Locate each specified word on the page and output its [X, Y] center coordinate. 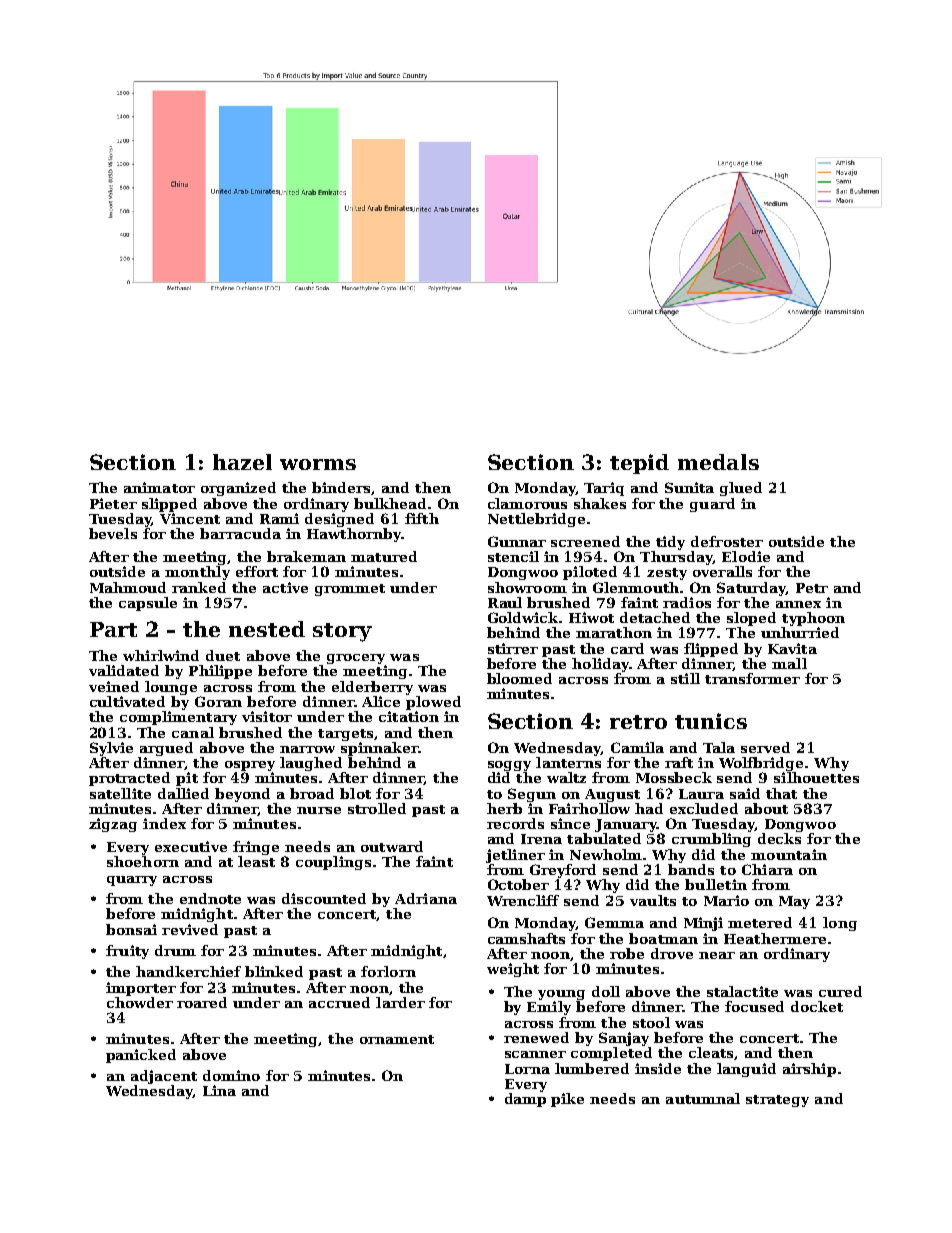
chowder [140, 1002]
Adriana [426, 898]
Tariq [604, 489]
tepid [639, 464]
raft [679, 762]
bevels [113, 533]
